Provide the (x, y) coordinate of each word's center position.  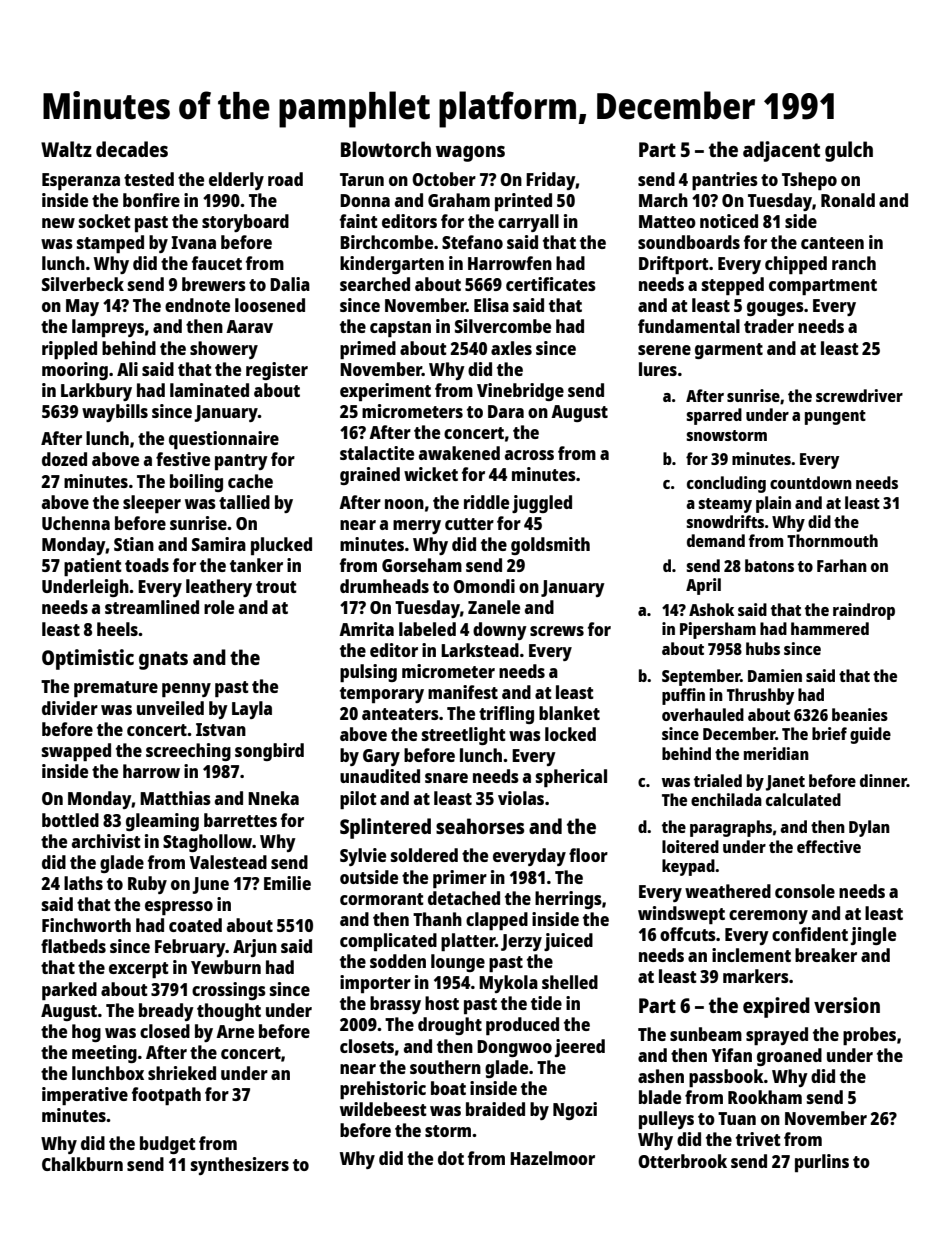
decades (132, 149)
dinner (883, 780)
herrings (568, 900)
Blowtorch (386, 149)
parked (69, 991)
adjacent (781, 151)
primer (460, 879)
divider (70, 708)
